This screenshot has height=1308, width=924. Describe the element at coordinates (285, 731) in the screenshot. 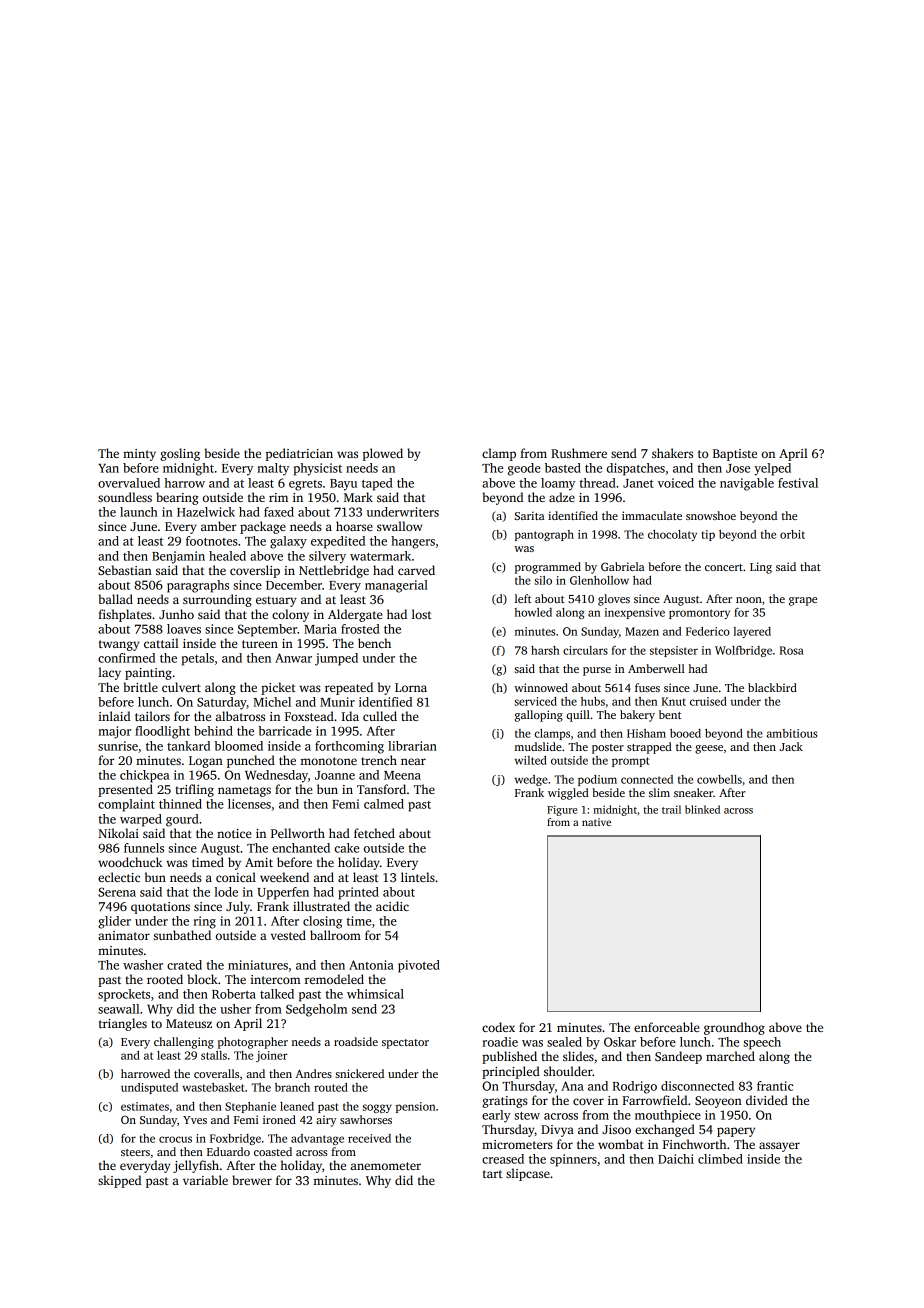

I see `barricade` at that location.
